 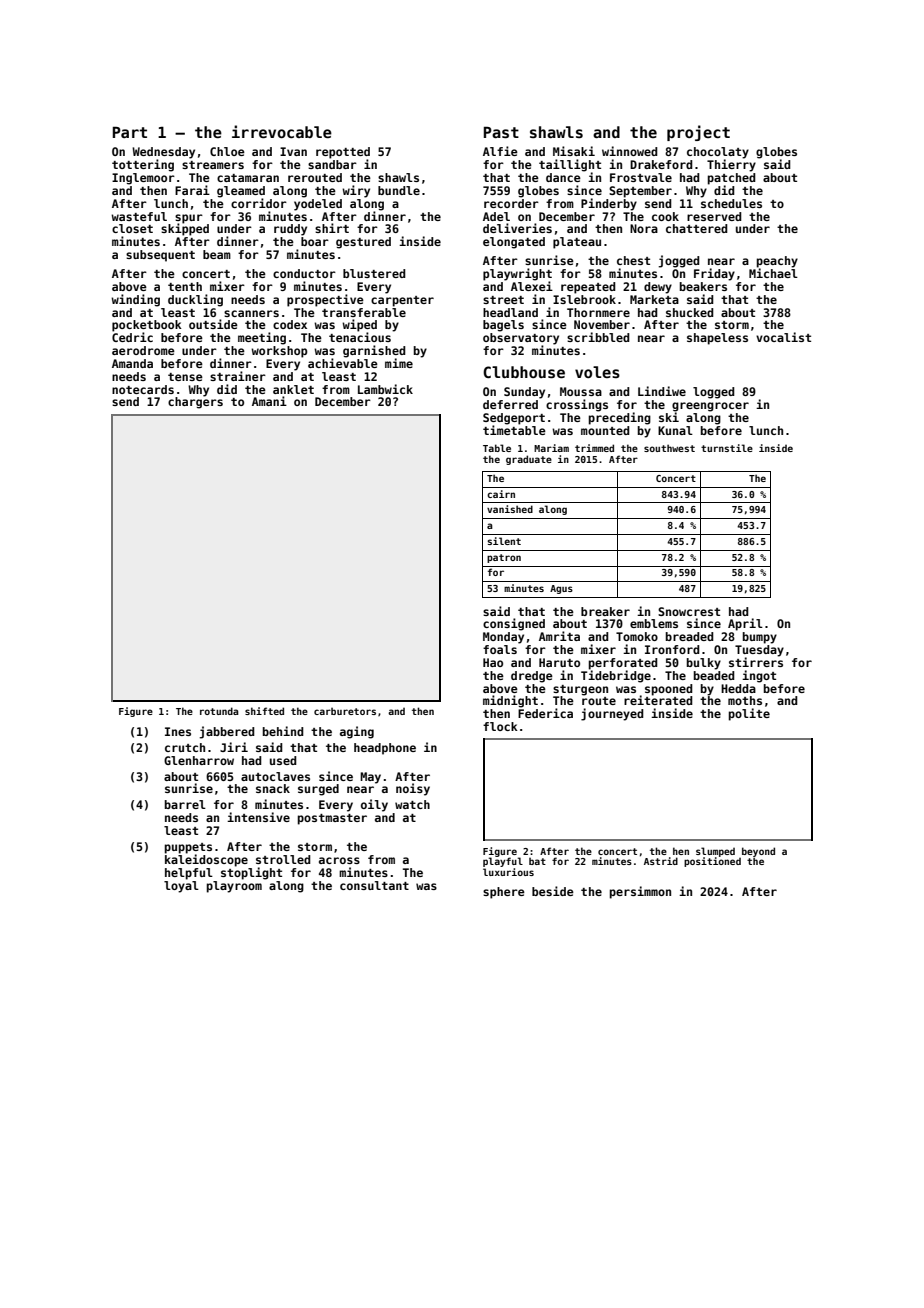 What do you see at coordinates (188, 848) in the page?
I see `puppets` at bounding box center [188, 848].
